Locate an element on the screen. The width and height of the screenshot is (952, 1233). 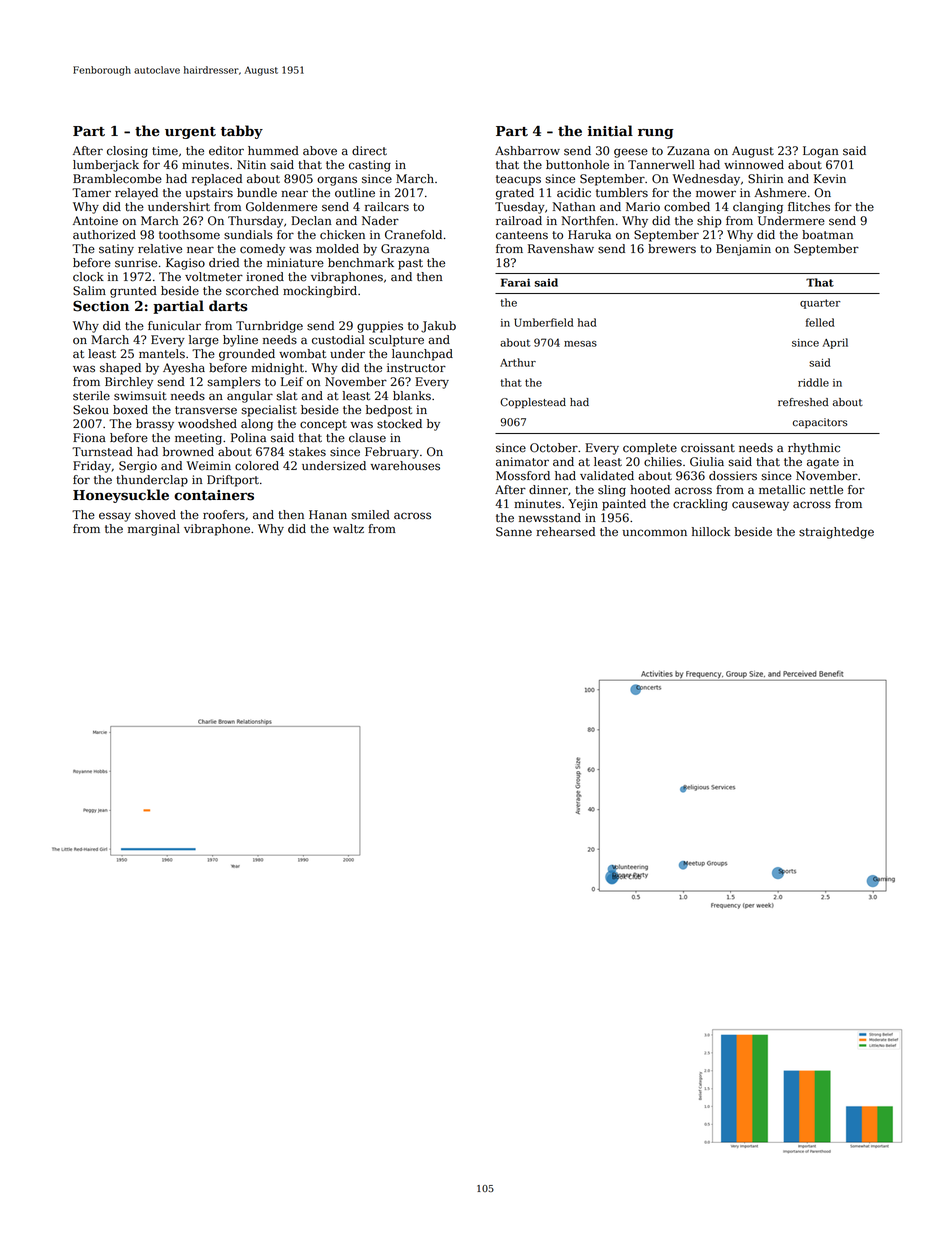
stocked is located at coordinates (399, 424).
